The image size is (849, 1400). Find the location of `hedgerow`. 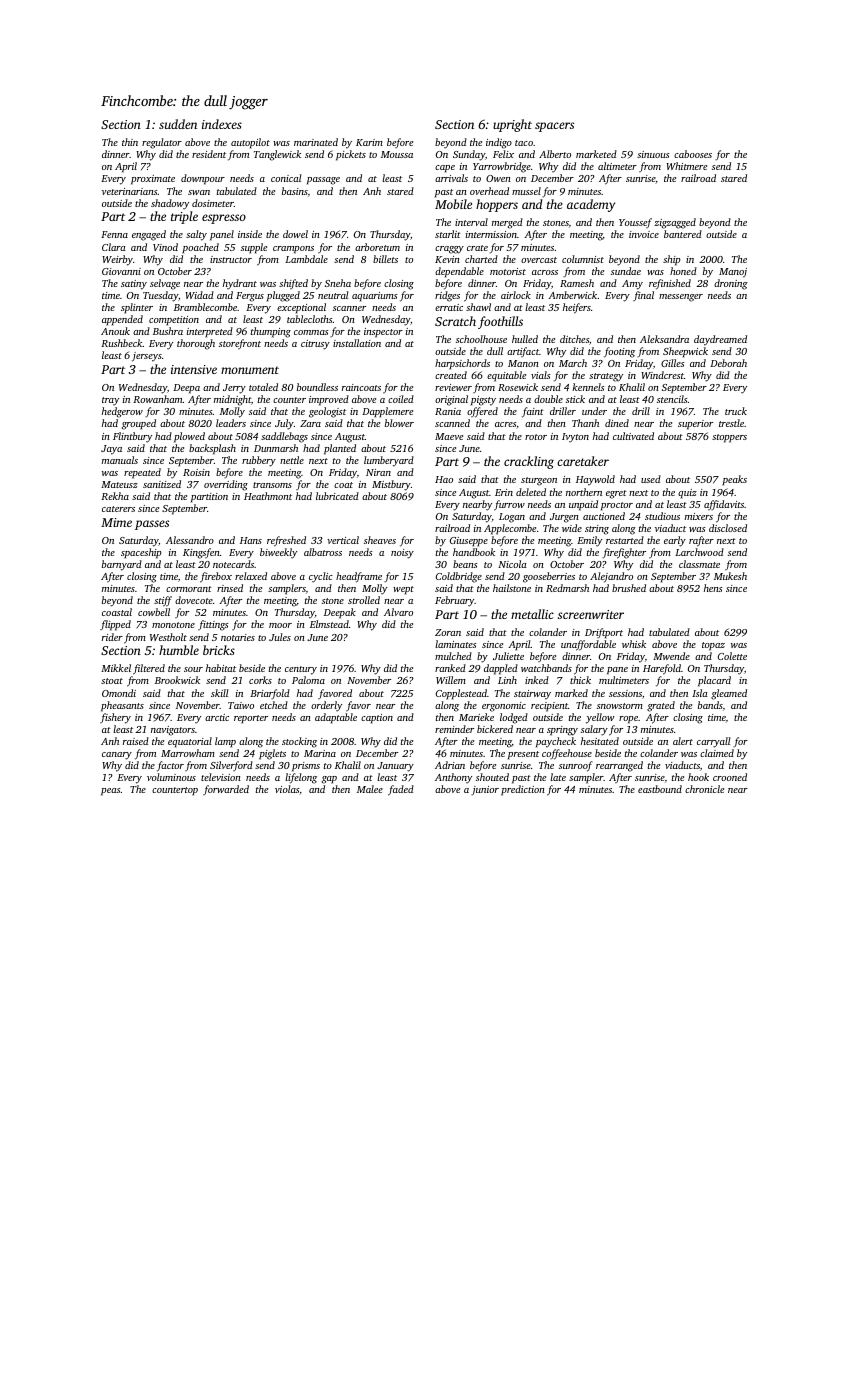

hedgerow is located at coordinates (122, 412).
